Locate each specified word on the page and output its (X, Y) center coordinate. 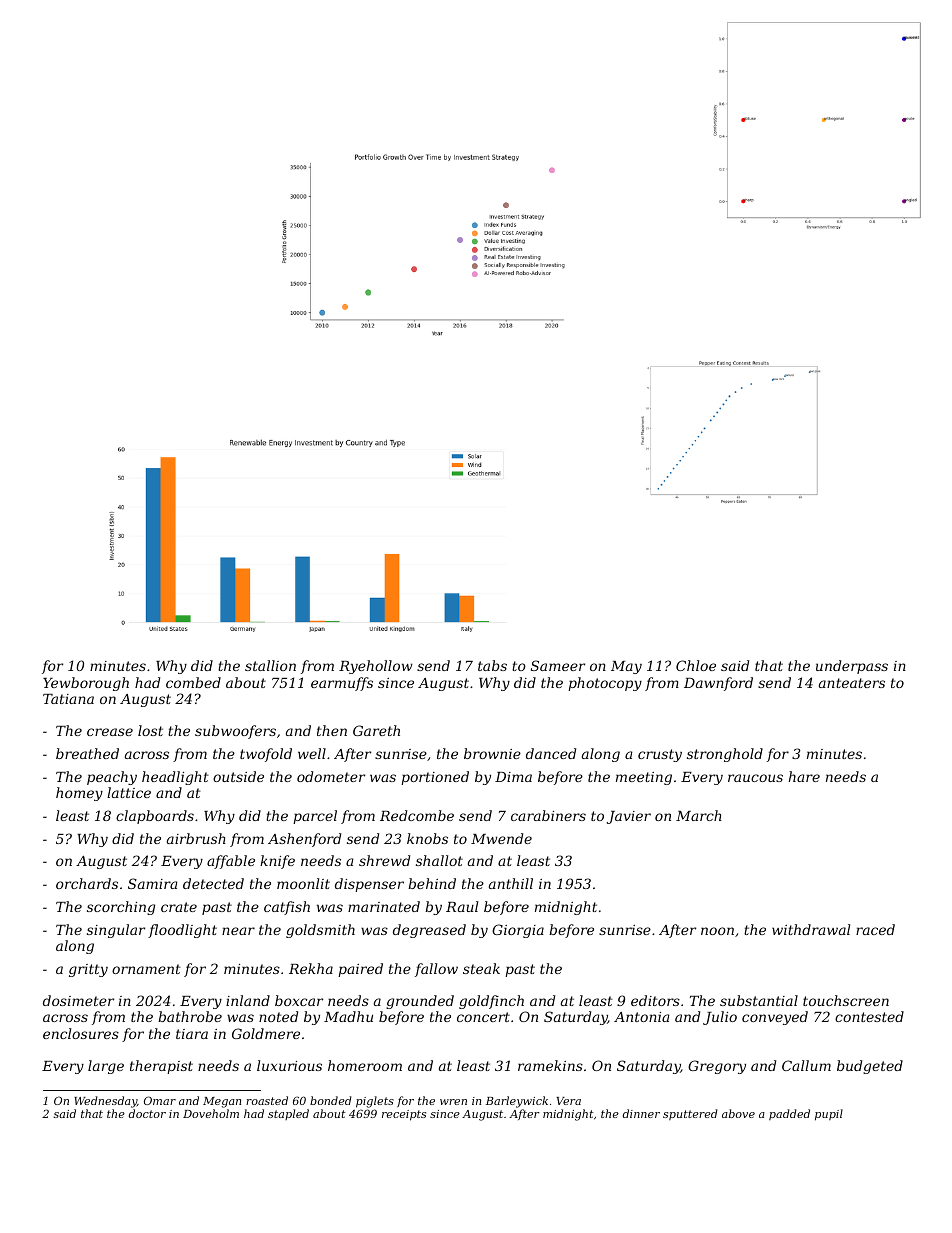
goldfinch (491, 1002)
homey (79, 794)
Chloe (696, 665)
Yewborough (86, 684)
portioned (435, 778)
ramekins (550, 1065)
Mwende (501, 838)
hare (804, 776)
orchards (87, 883)
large (106, 1067)
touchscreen (846, 1000)
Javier (629, 817)
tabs (492, 665)
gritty (88, 970)
